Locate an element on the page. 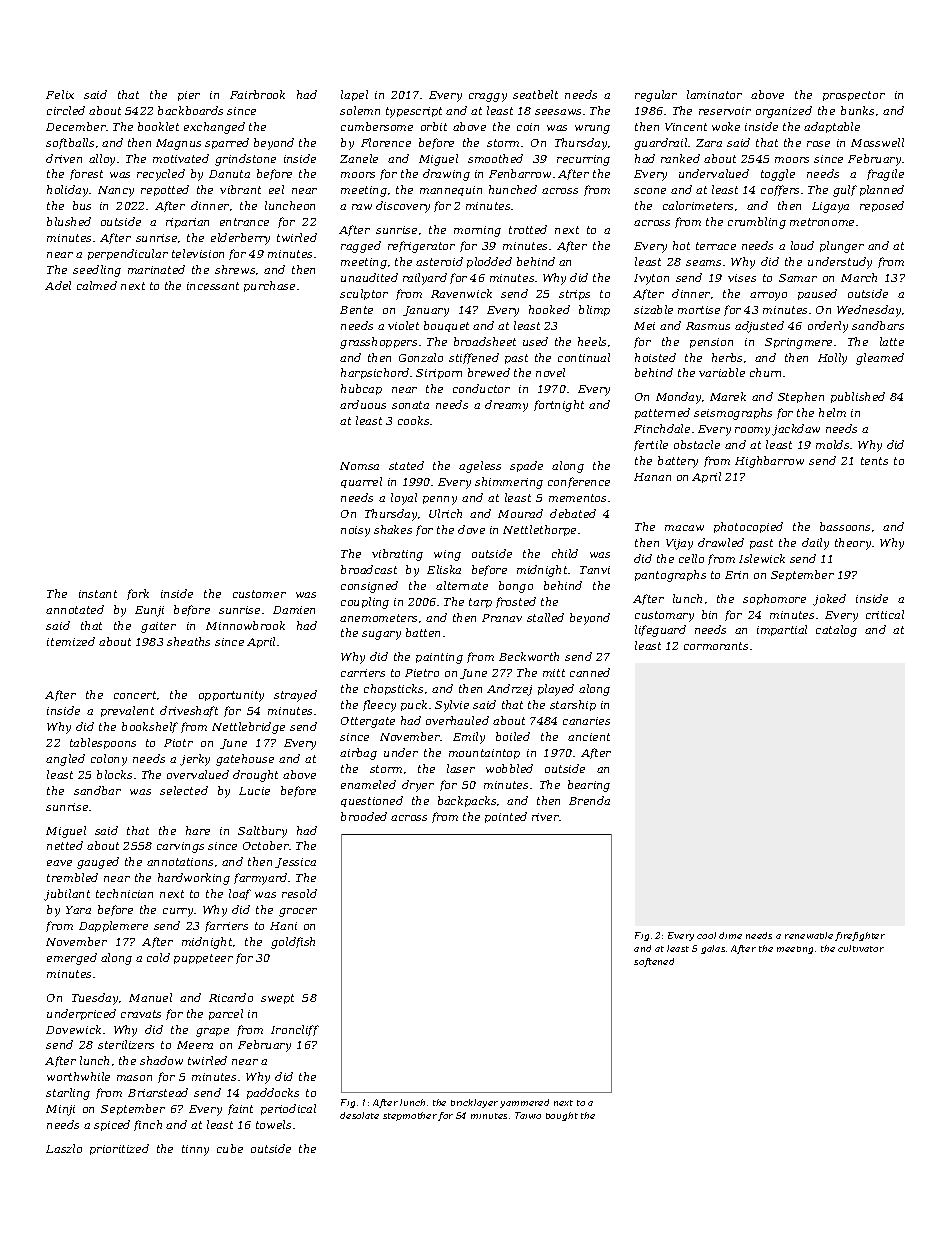  cormorants is located at coordinates (716, 646).
